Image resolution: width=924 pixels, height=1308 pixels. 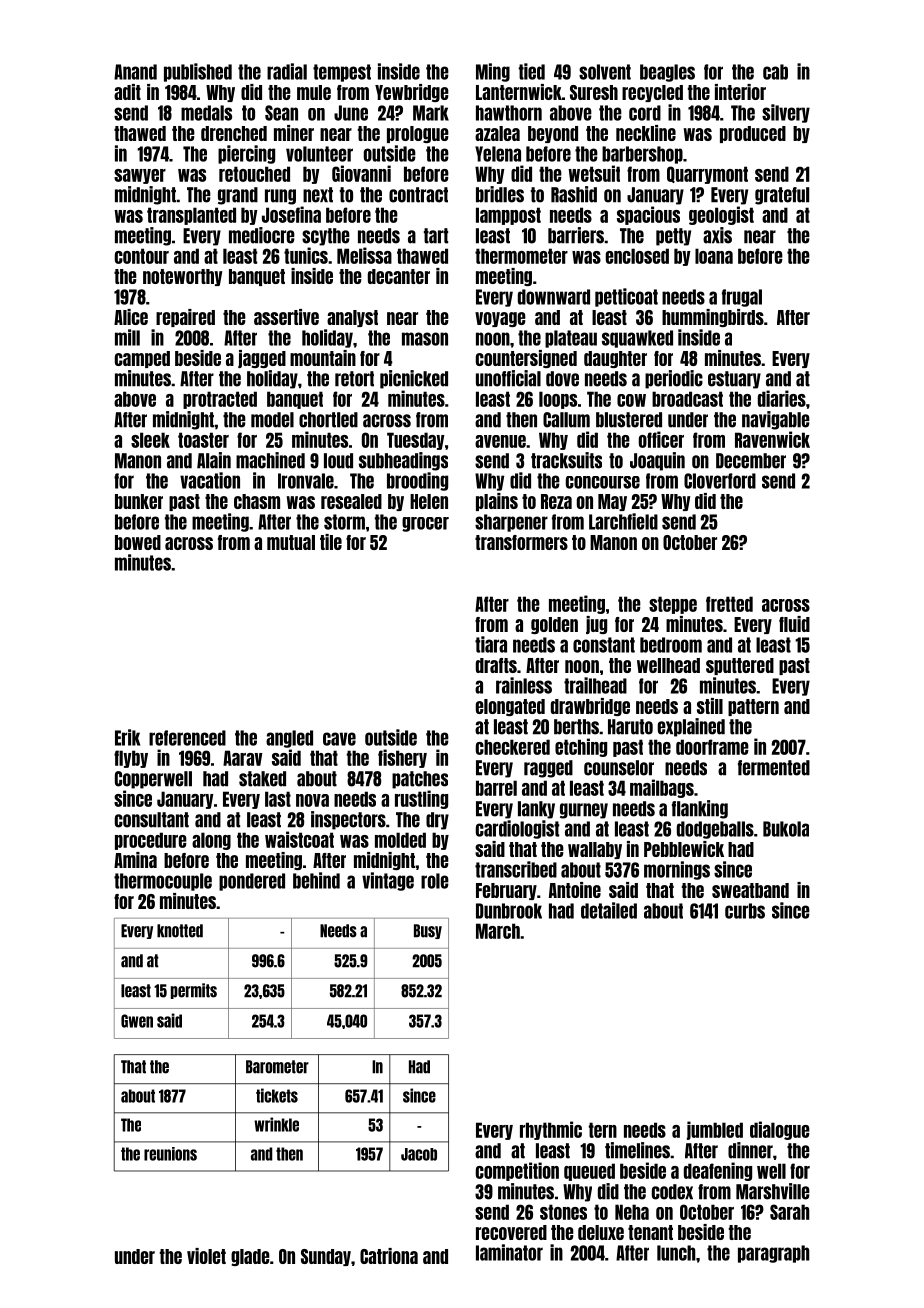 What do you see at coordinates (710, 706) in the screenshot?
I see `still` at bounding box center [710, 706].
